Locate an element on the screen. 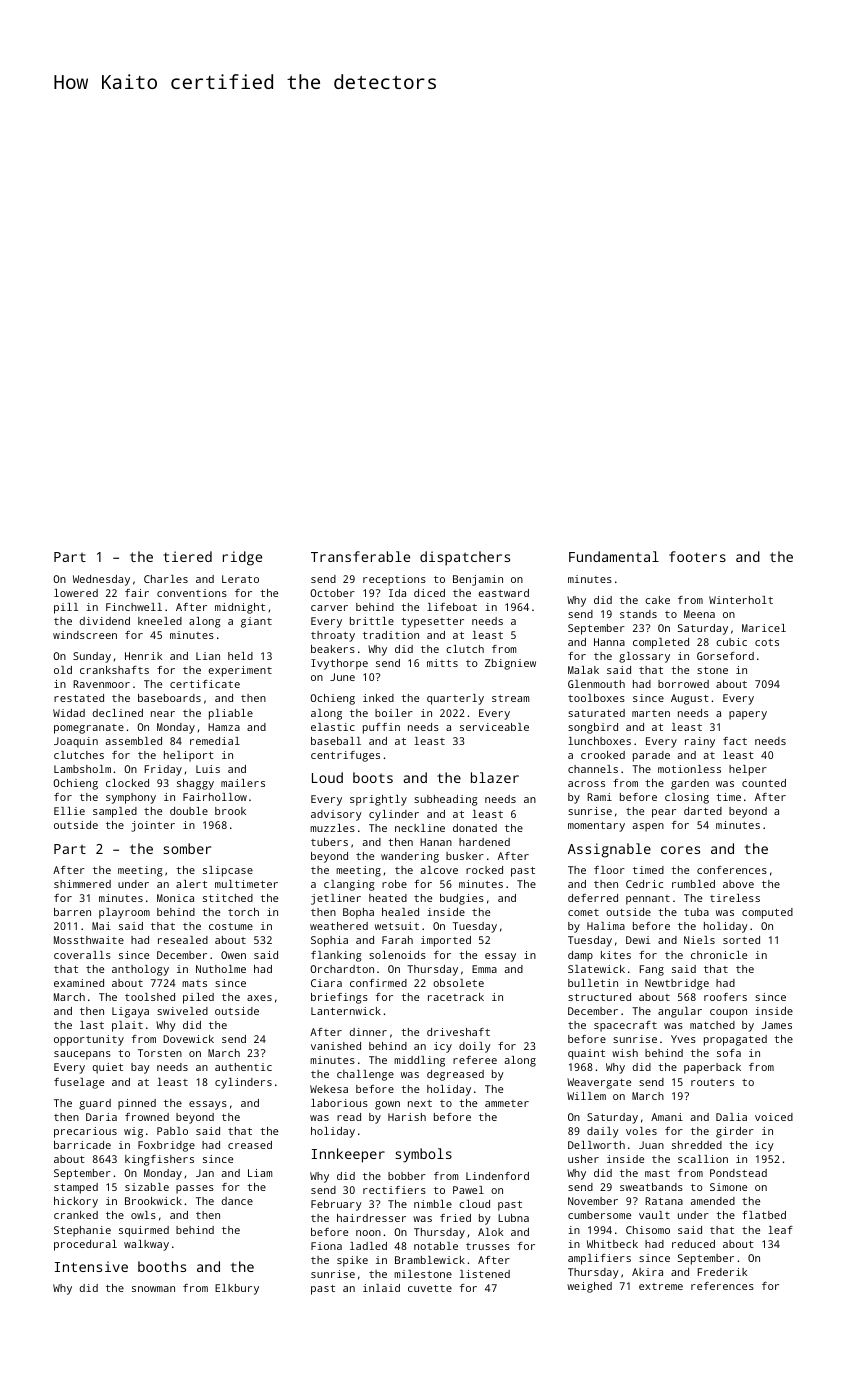  mailers is located at coordinates (243, 783).
